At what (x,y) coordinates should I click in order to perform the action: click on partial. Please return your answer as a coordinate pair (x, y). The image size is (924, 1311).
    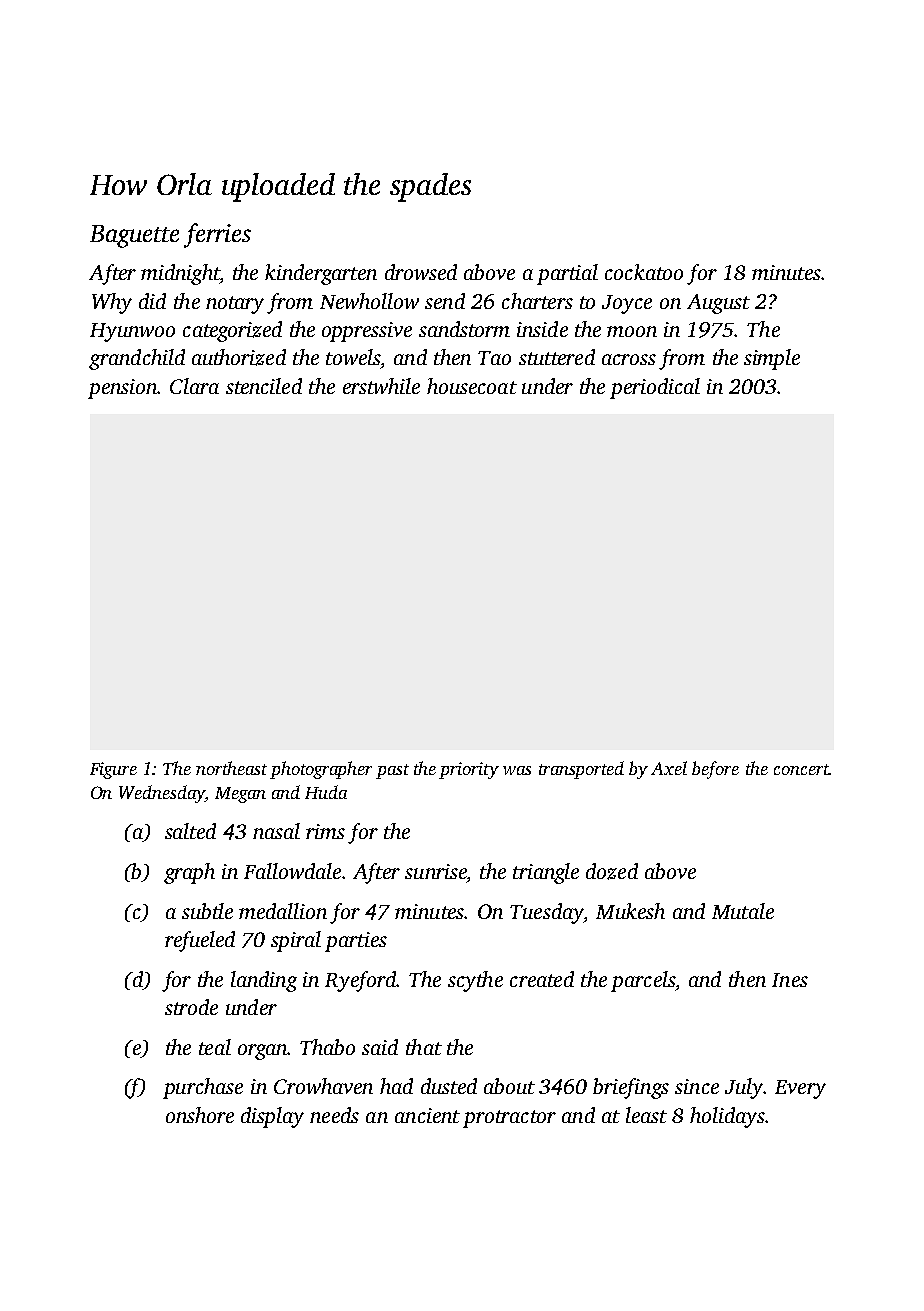
    Looking at the image, I should click on (567, 274).
